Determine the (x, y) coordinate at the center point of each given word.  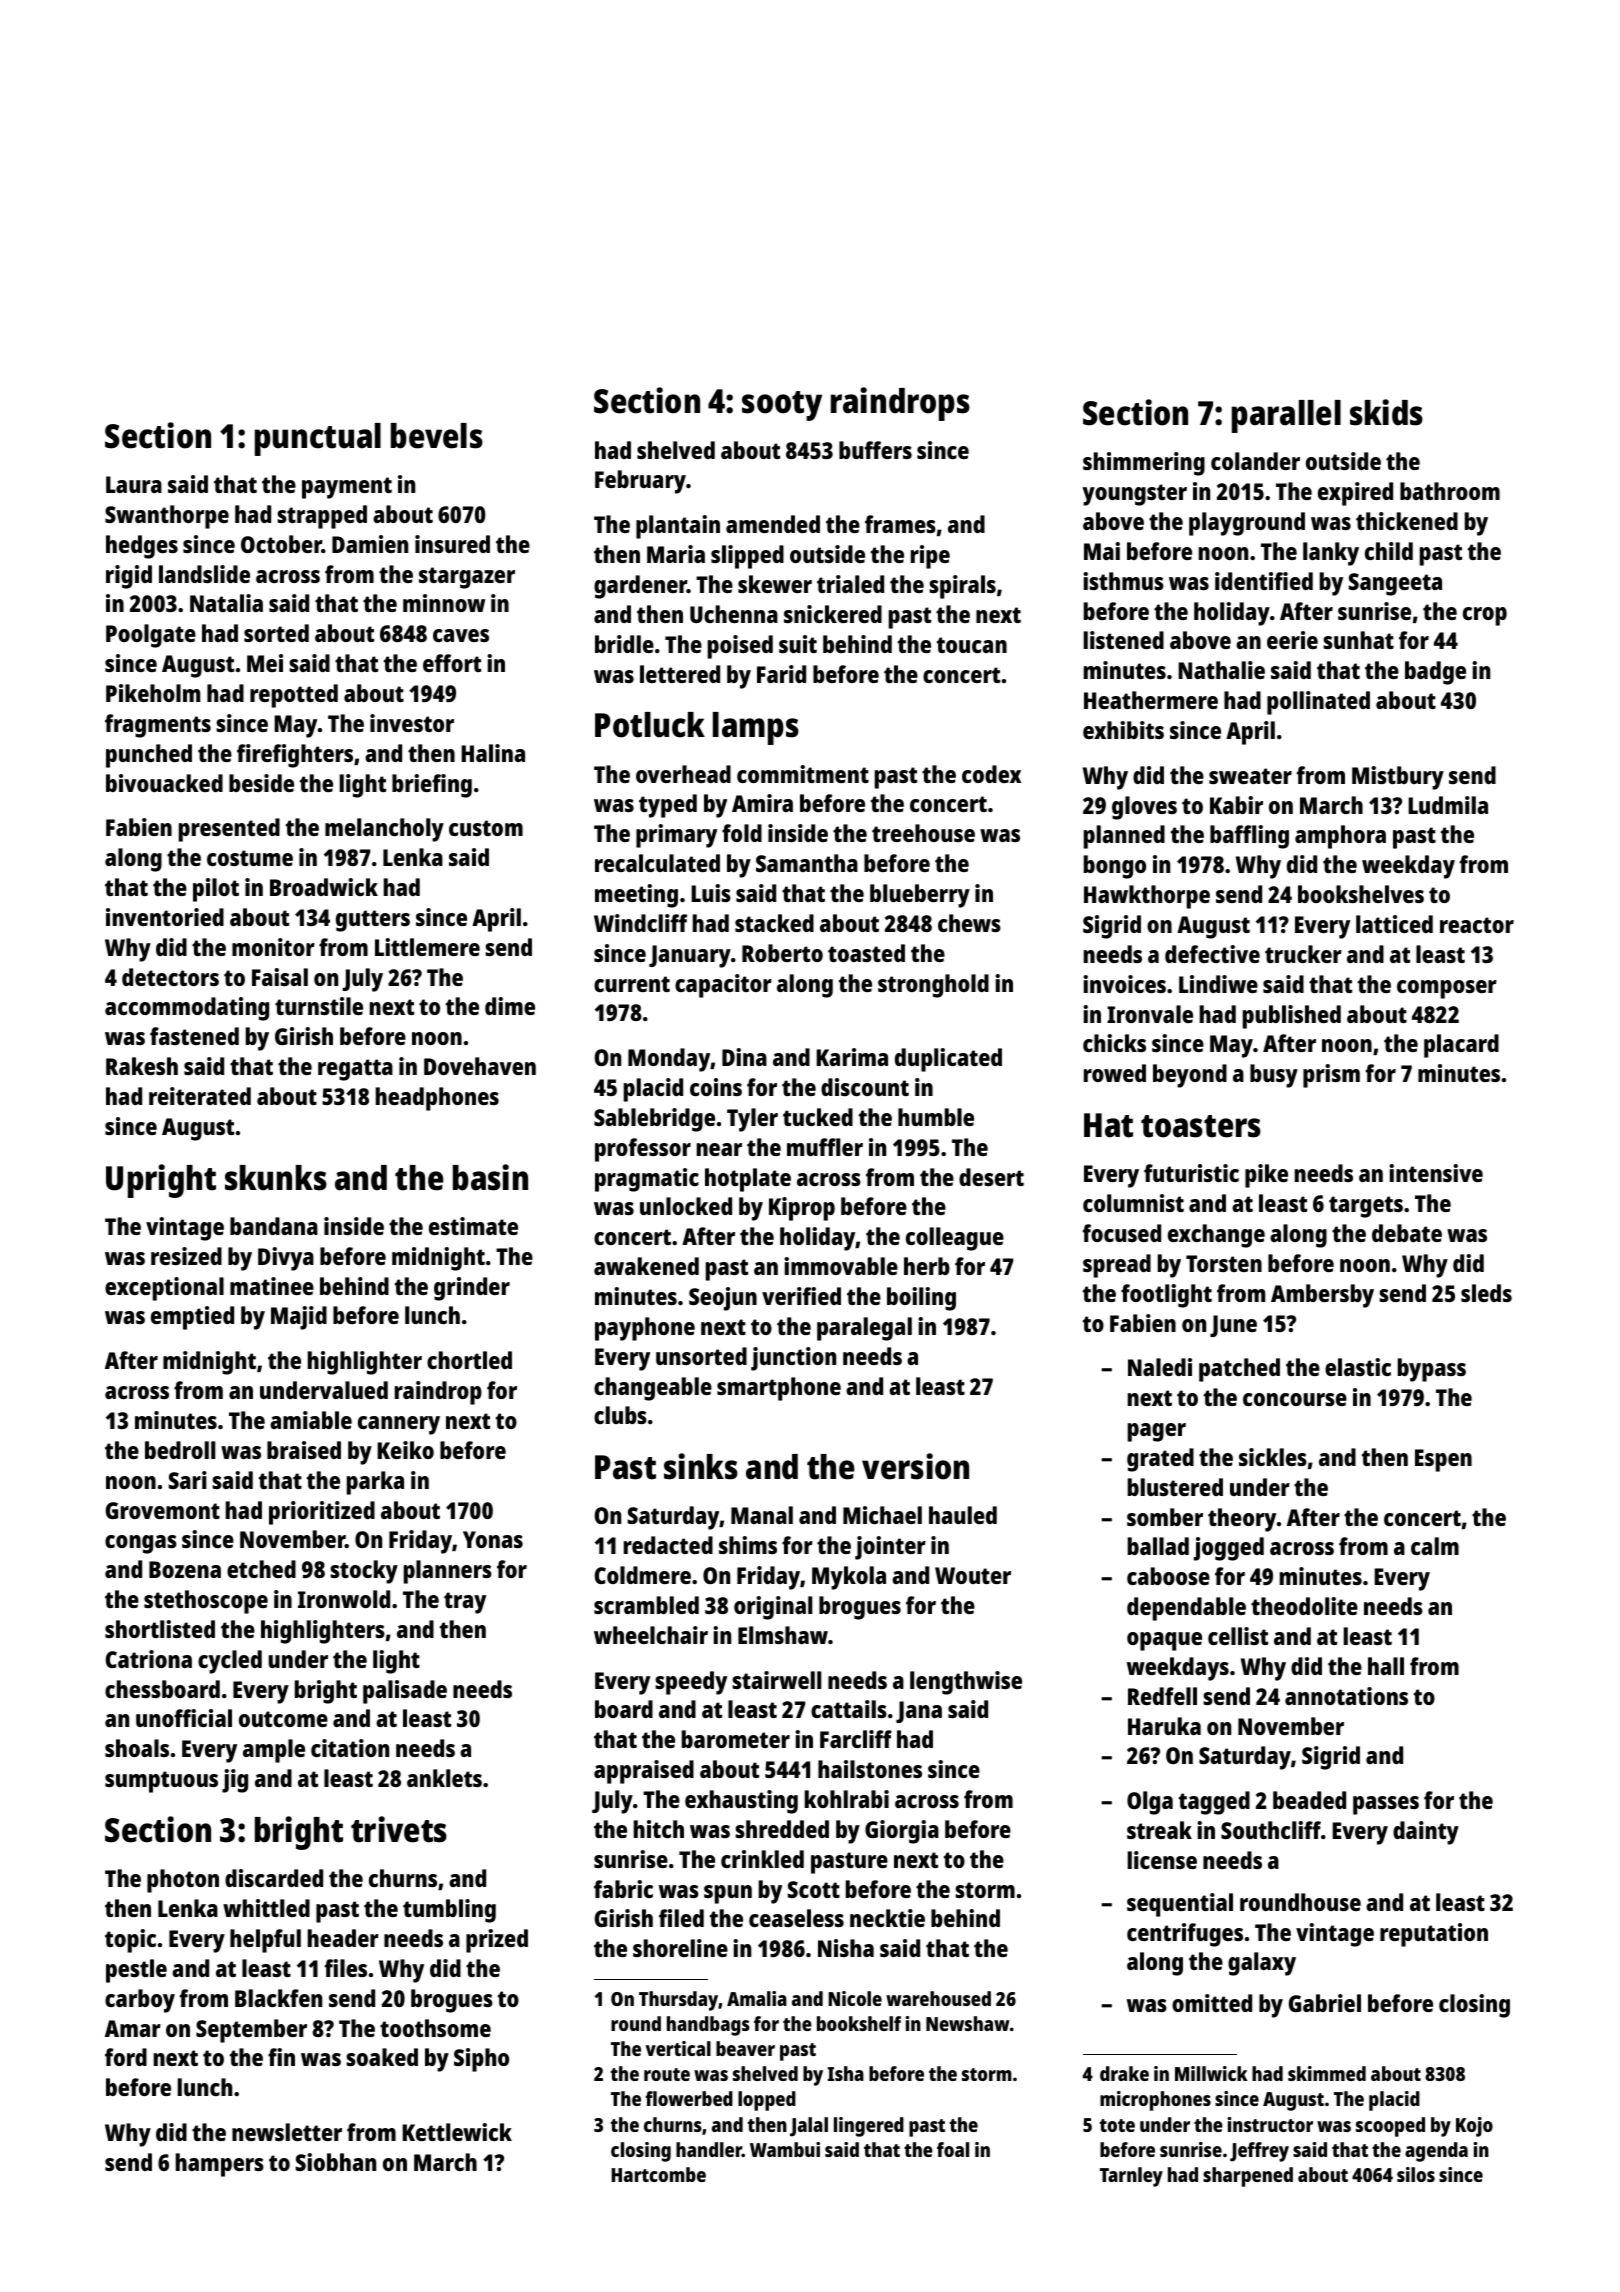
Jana (919, 1712)
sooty (782, 406)
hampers (220, 2165)
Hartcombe (658, 2174)
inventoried (165, 917)
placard (1461, 1046)
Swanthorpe (167, 517)
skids (1386, 412)
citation (350, 1748)
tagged (1214, 1803)
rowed (1115, 1073)
